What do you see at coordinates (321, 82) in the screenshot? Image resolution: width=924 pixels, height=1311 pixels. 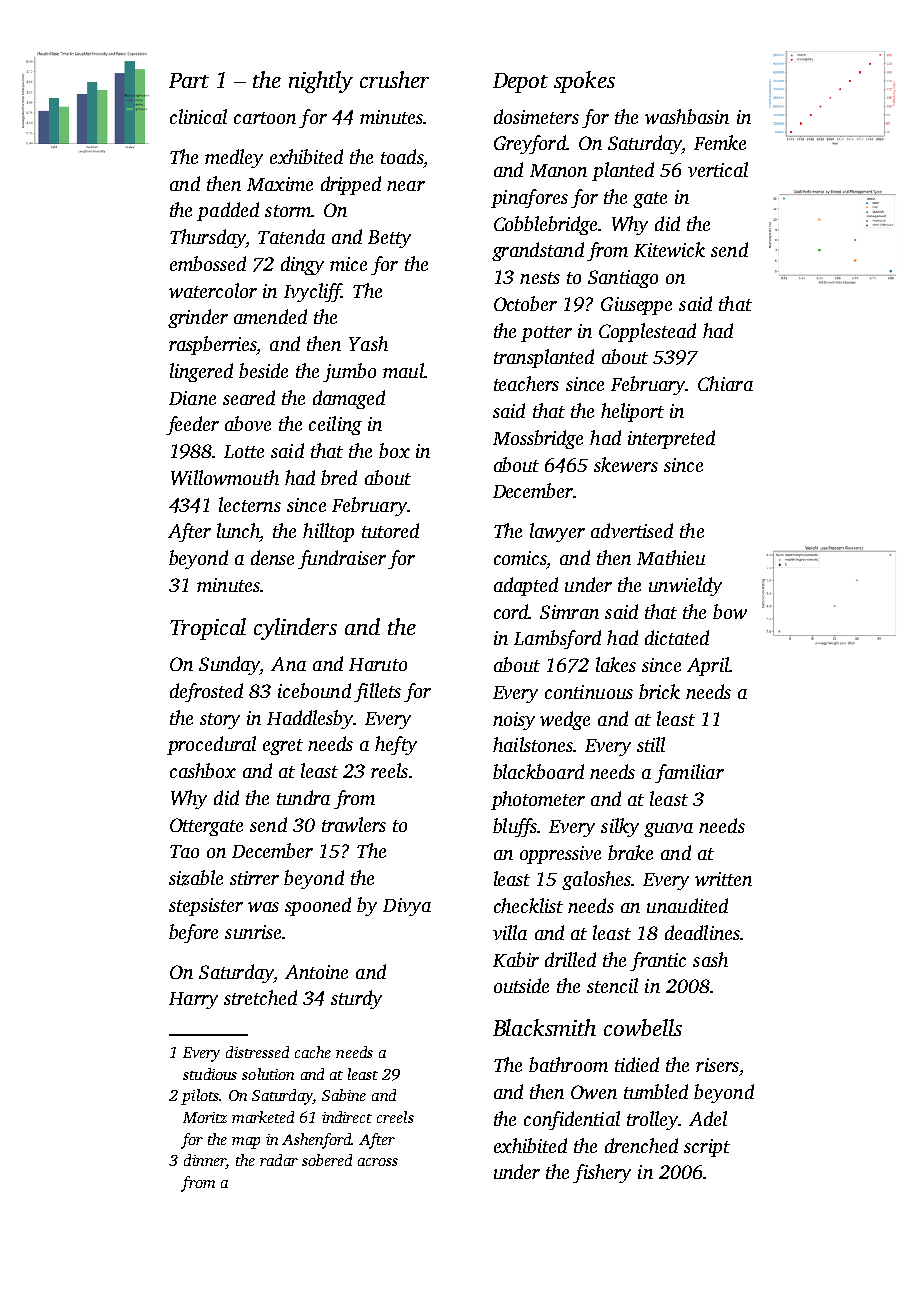 I see `nightly` at bounding box center [321, 82].
